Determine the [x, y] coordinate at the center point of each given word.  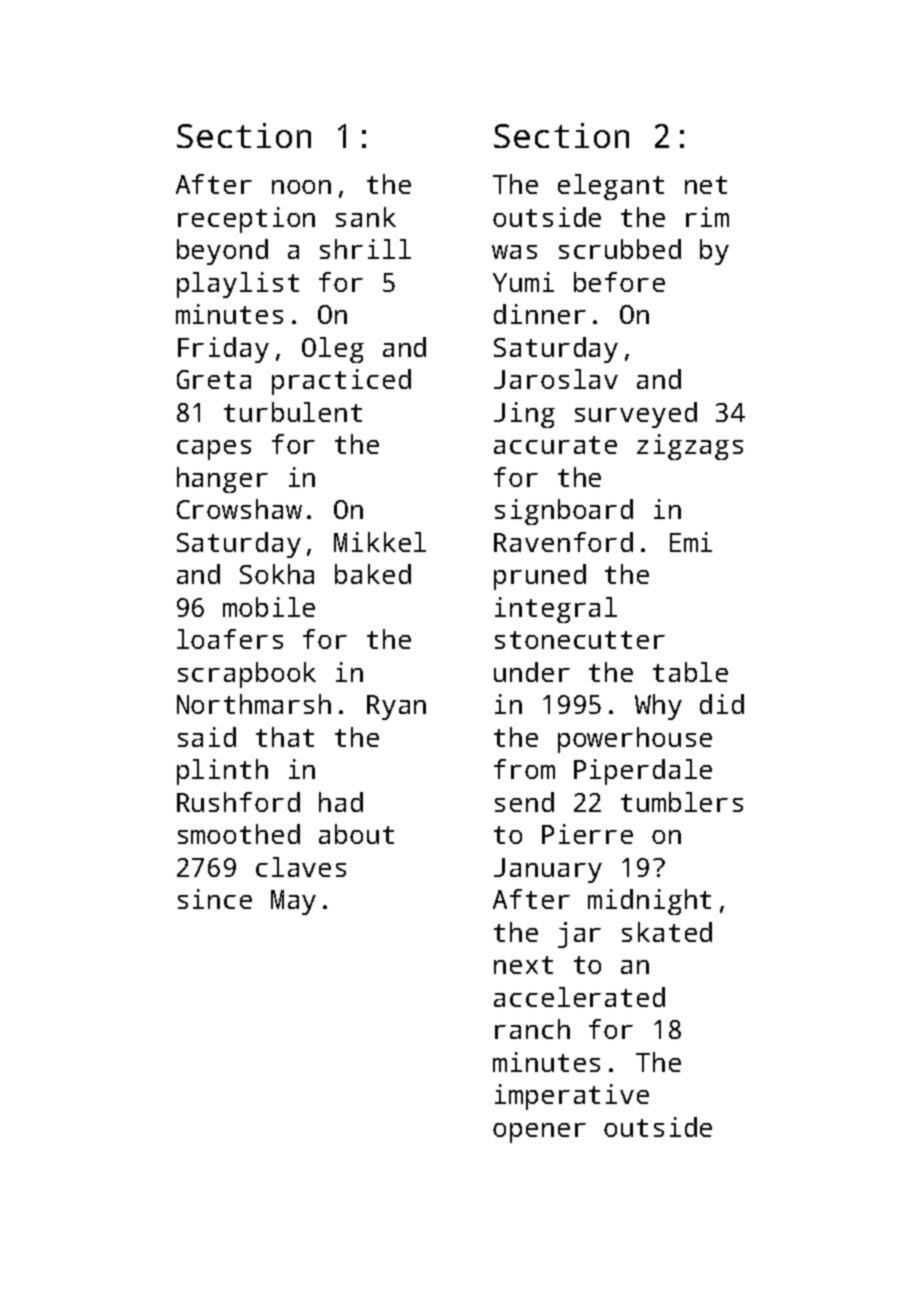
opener [539, 1133]
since [215, 899]
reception [246, 220]
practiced [341, 382]
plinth [222, 772]
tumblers [682, 802]
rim [707, 217]
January [548, 870]
